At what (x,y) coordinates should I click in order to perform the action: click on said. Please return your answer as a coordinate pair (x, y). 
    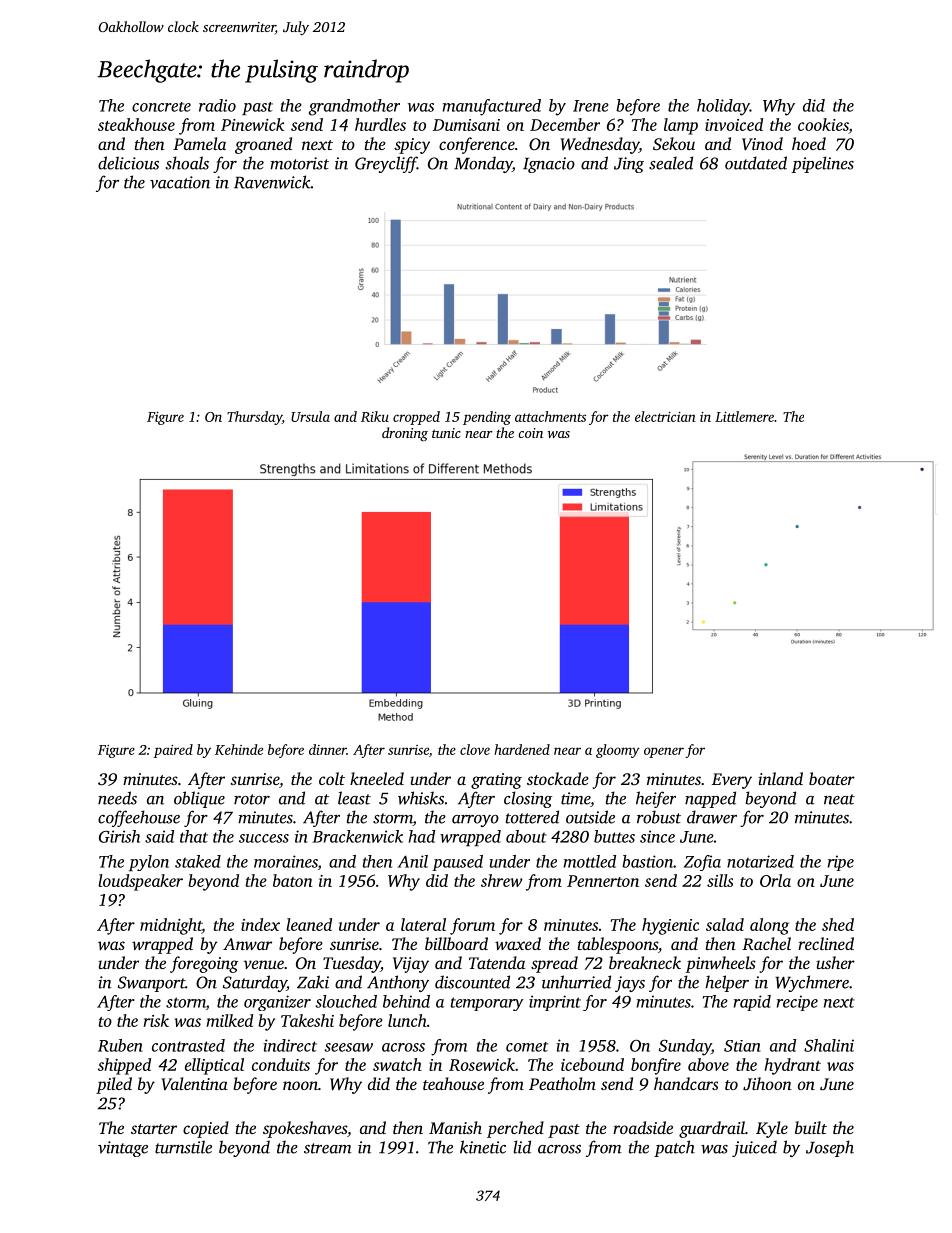
    Looking at the image, I should click on (159, 836).
